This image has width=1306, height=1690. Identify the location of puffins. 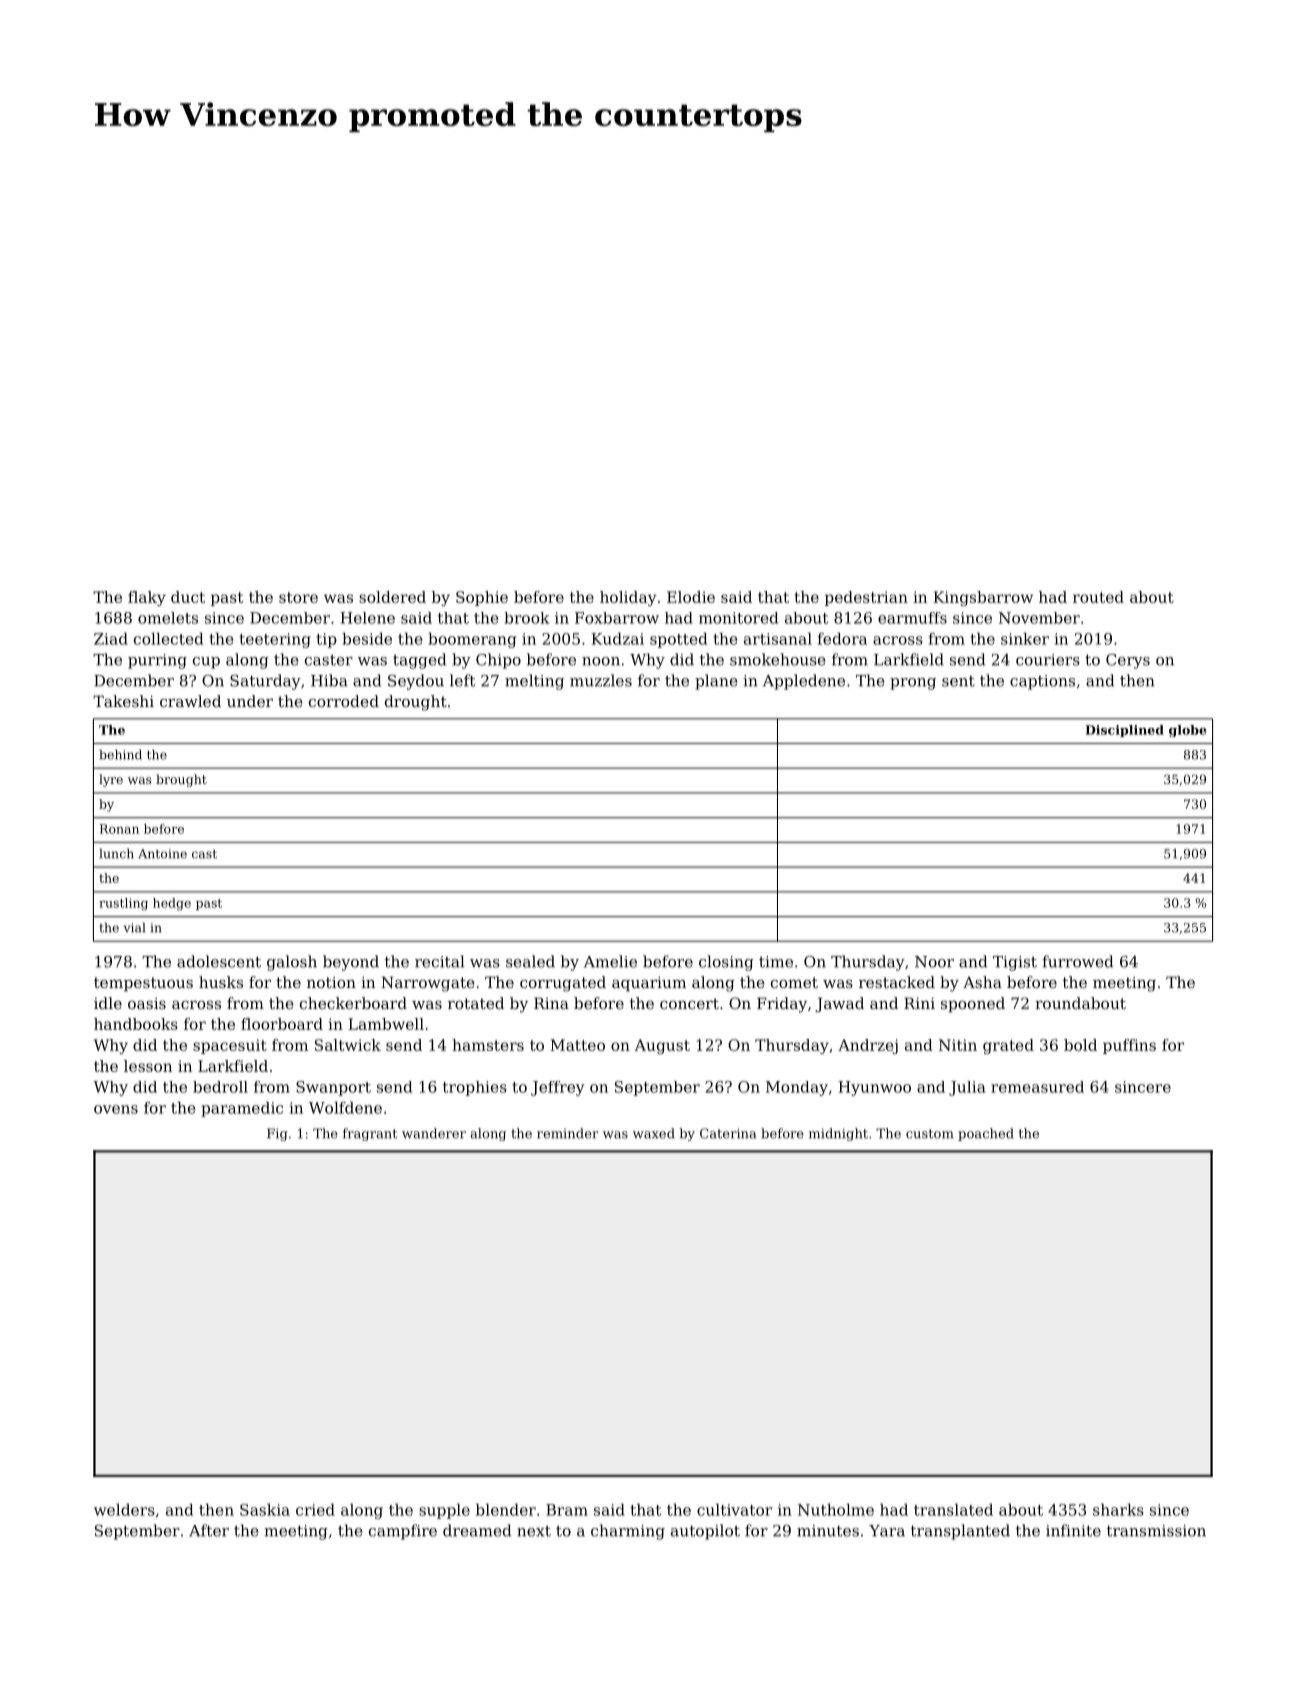
(1129, 1046).
